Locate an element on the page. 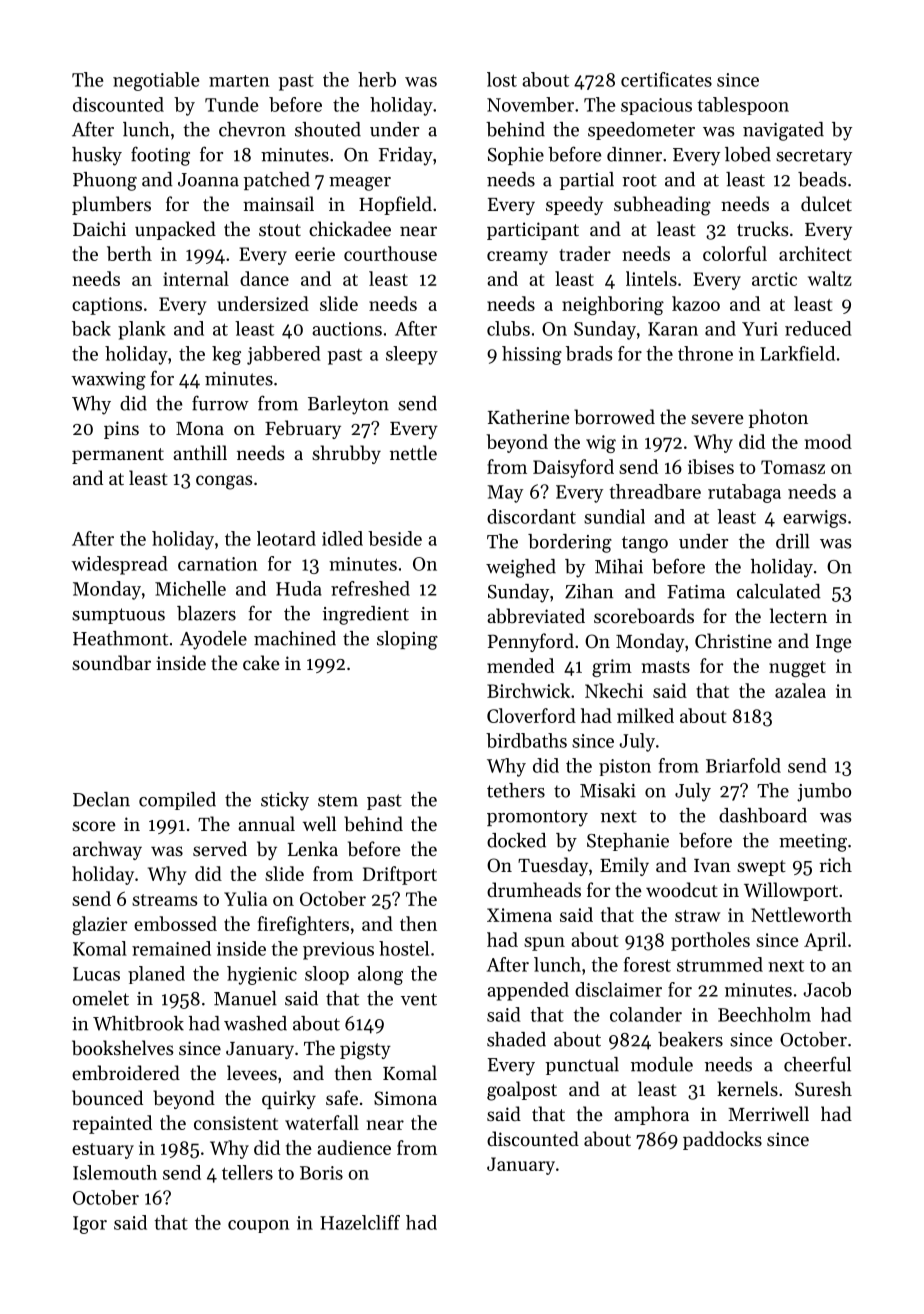  negotiable is located at coordinates (156, 81).
